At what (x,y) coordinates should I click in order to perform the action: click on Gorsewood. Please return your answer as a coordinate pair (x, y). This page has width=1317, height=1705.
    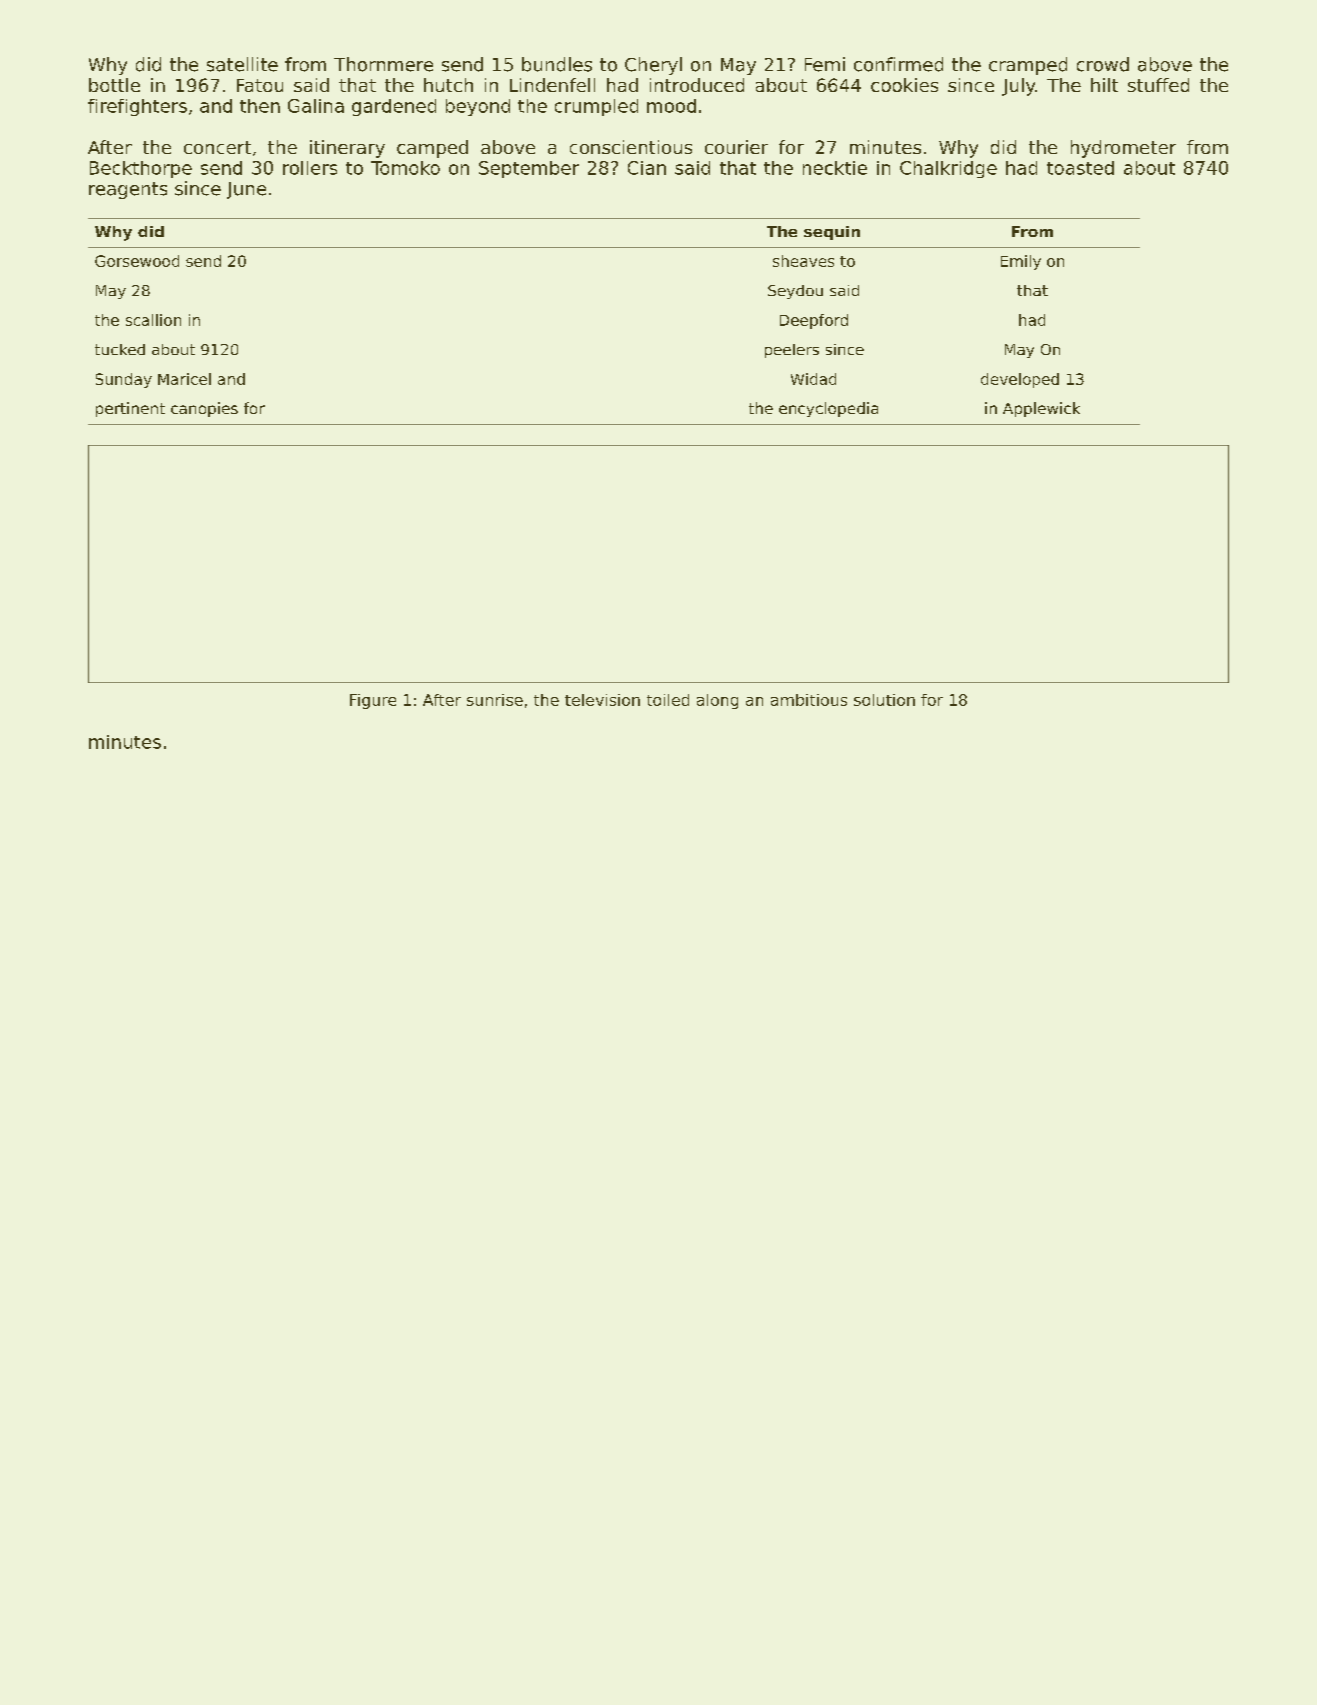
    Looking at the image, I should click on (137, 261).
